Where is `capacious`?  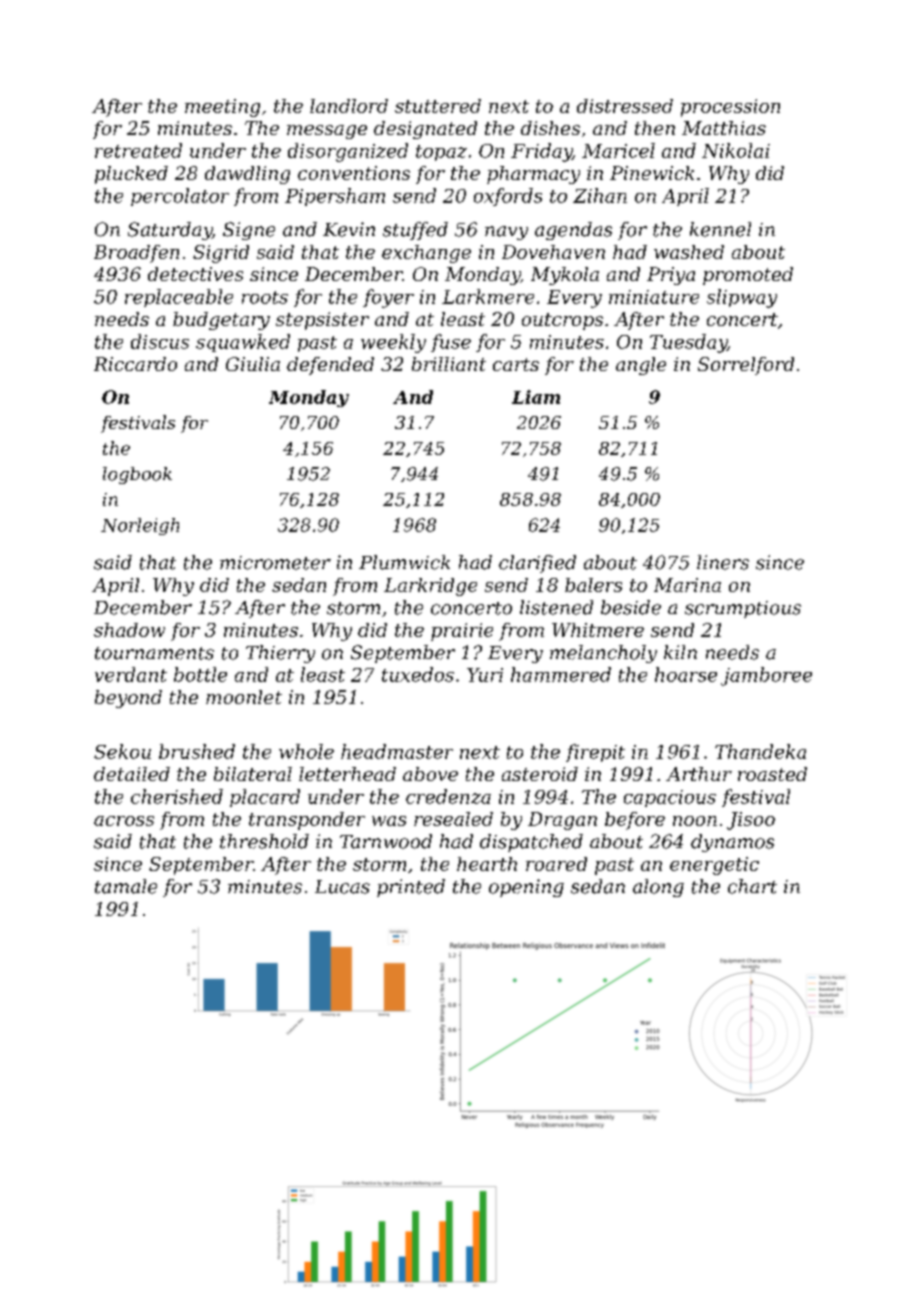
capacious is located at coordinates (670, 798).
